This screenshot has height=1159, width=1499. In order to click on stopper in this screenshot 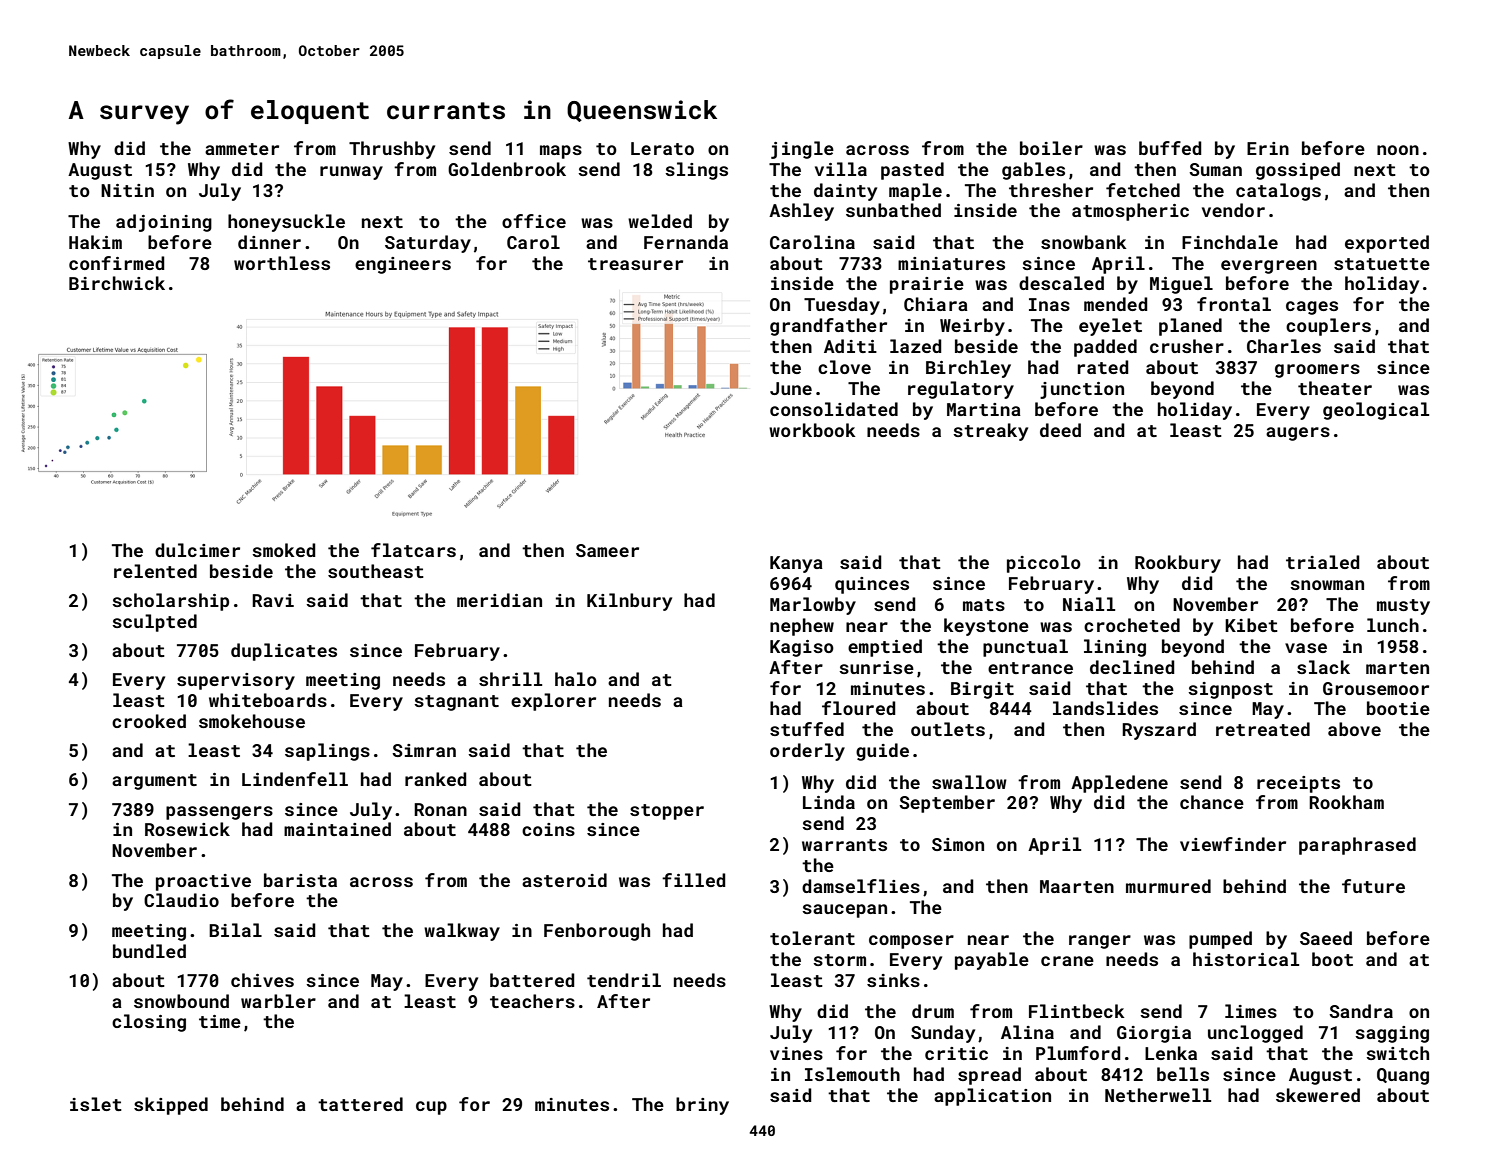, I will do `click(667, 812)`.
